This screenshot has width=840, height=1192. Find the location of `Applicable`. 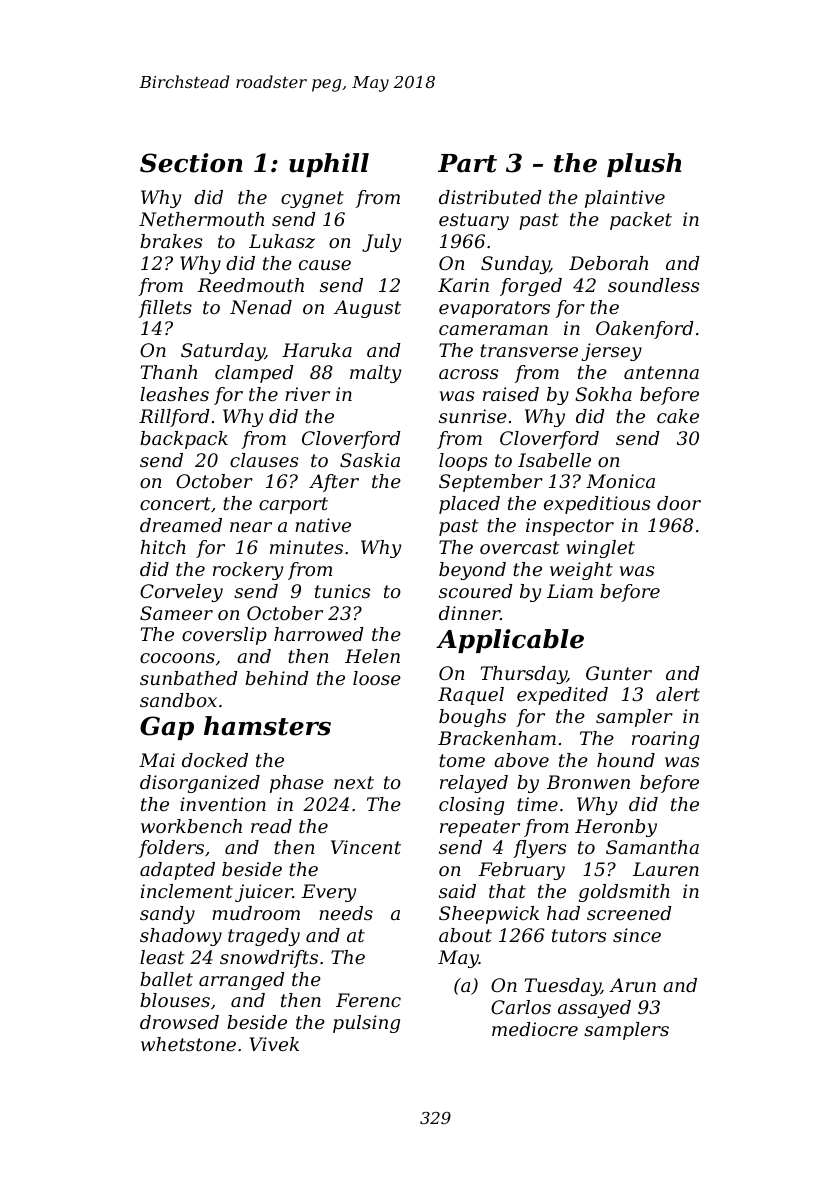

Applicable is located at coordinates (510, 641).
